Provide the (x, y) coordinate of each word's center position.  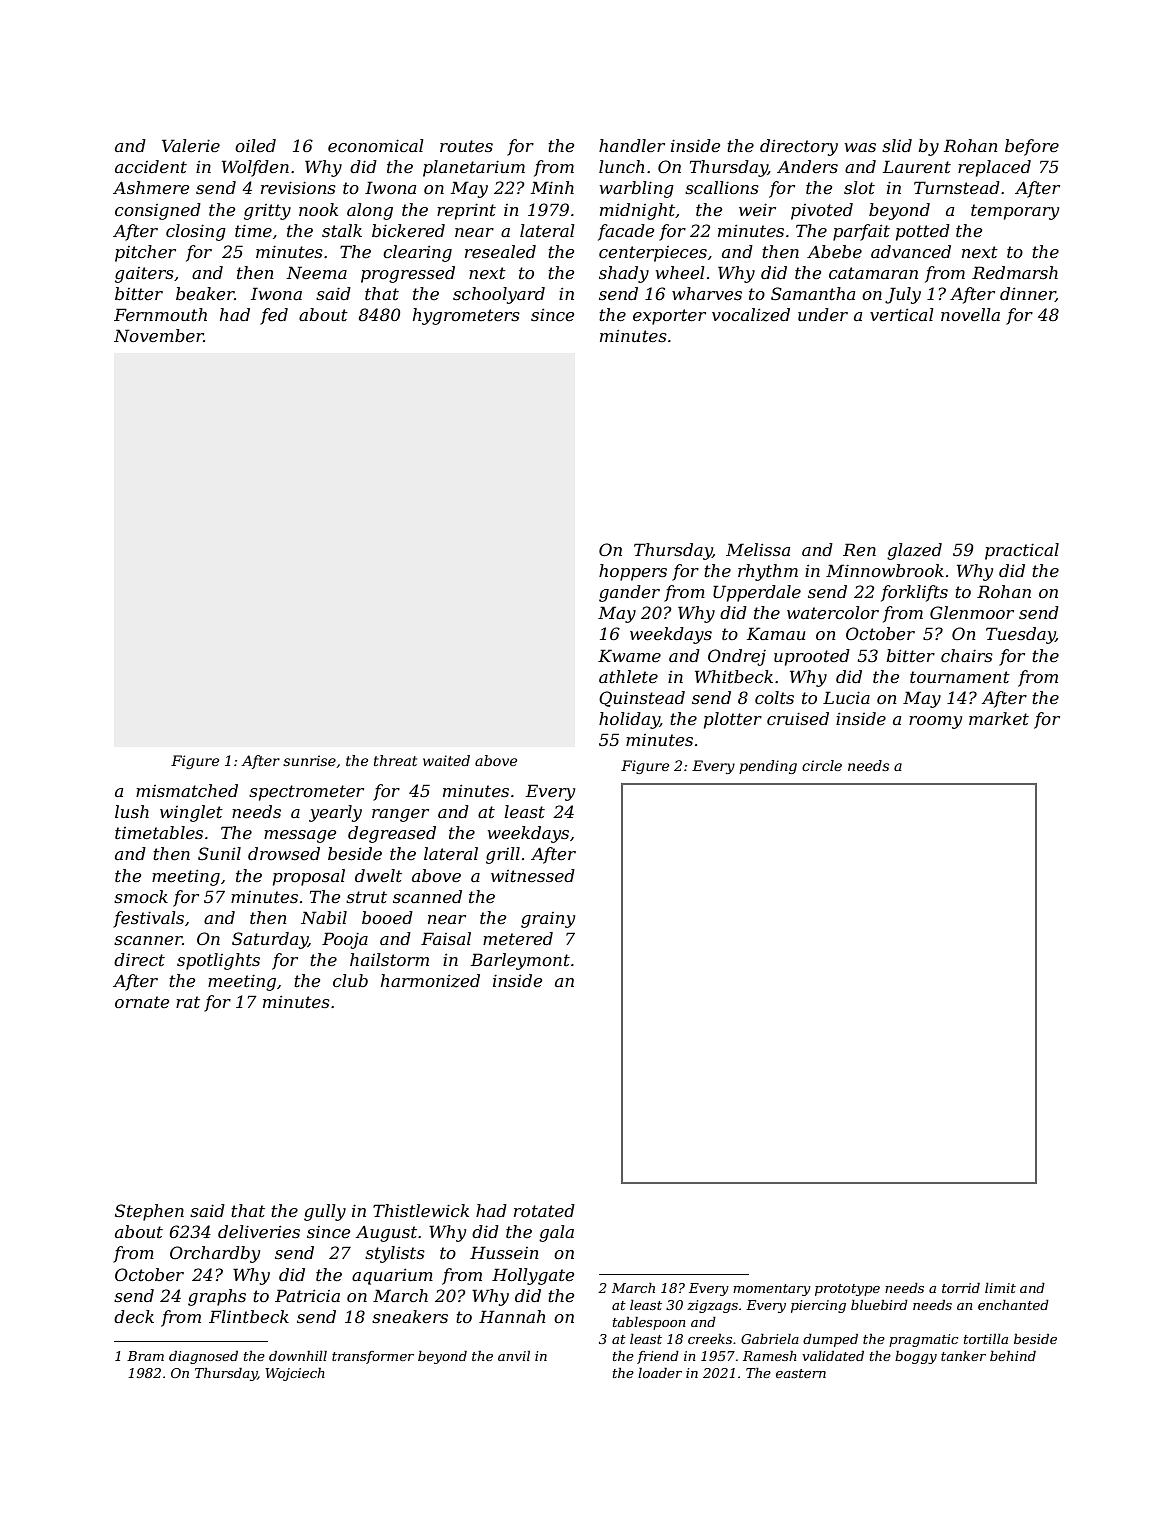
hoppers (633, 572)
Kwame (629, 655)
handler (632, 145)
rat (188, 1002)
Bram (145, 1356)
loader (660, 1373)
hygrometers (466, 316)
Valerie (191, 145)
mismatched (187, 790)
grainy (548, 920)
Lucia (846, 697)
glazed (914, 551)
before (1032, 147)
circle (822, 765)
